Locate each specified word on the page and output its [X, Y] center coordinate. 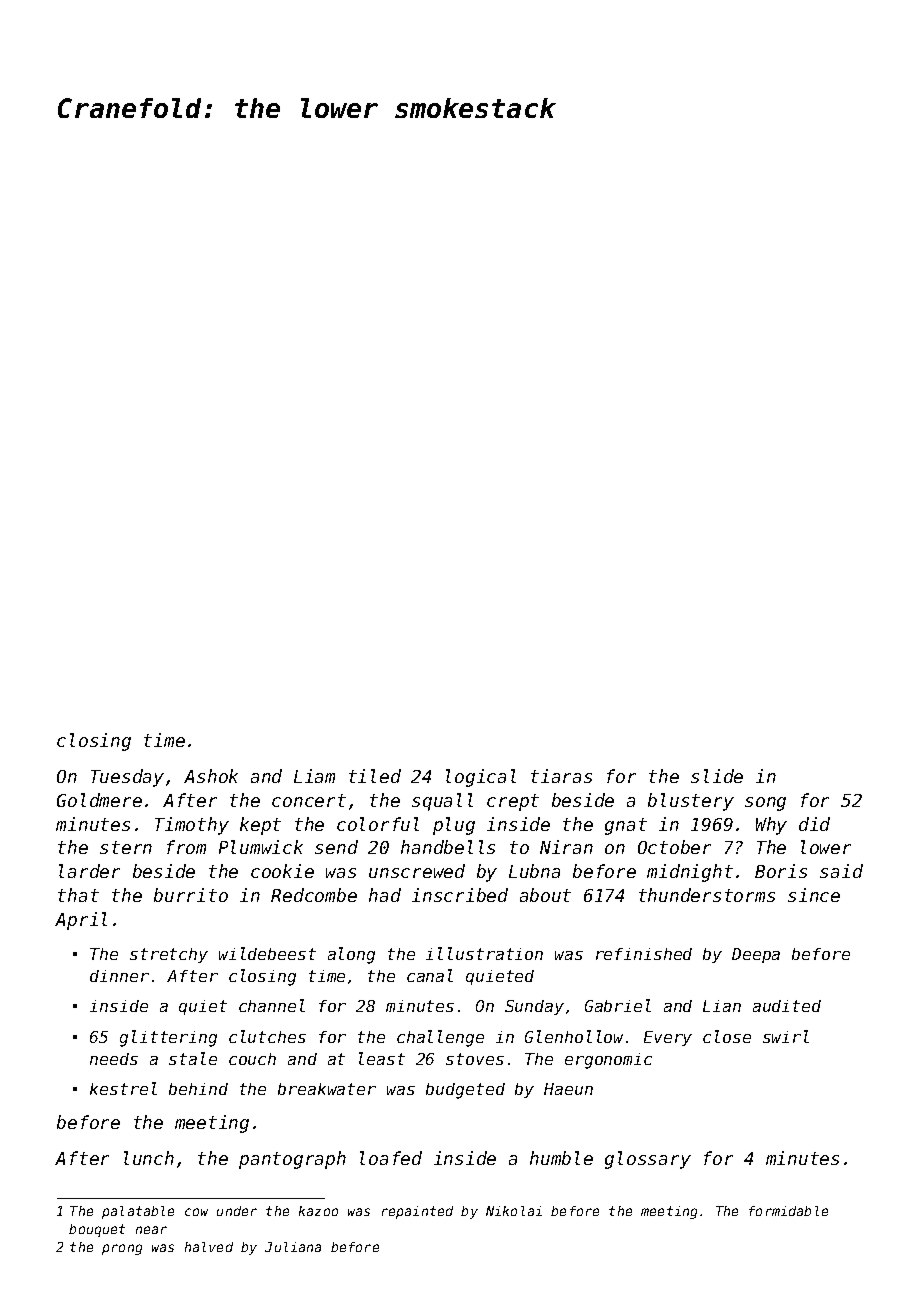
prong [122, 1249]
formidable [788, 1211]
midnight [690, 873]
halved [209, 1247]
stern [126, 847]
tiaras [561, 776]
